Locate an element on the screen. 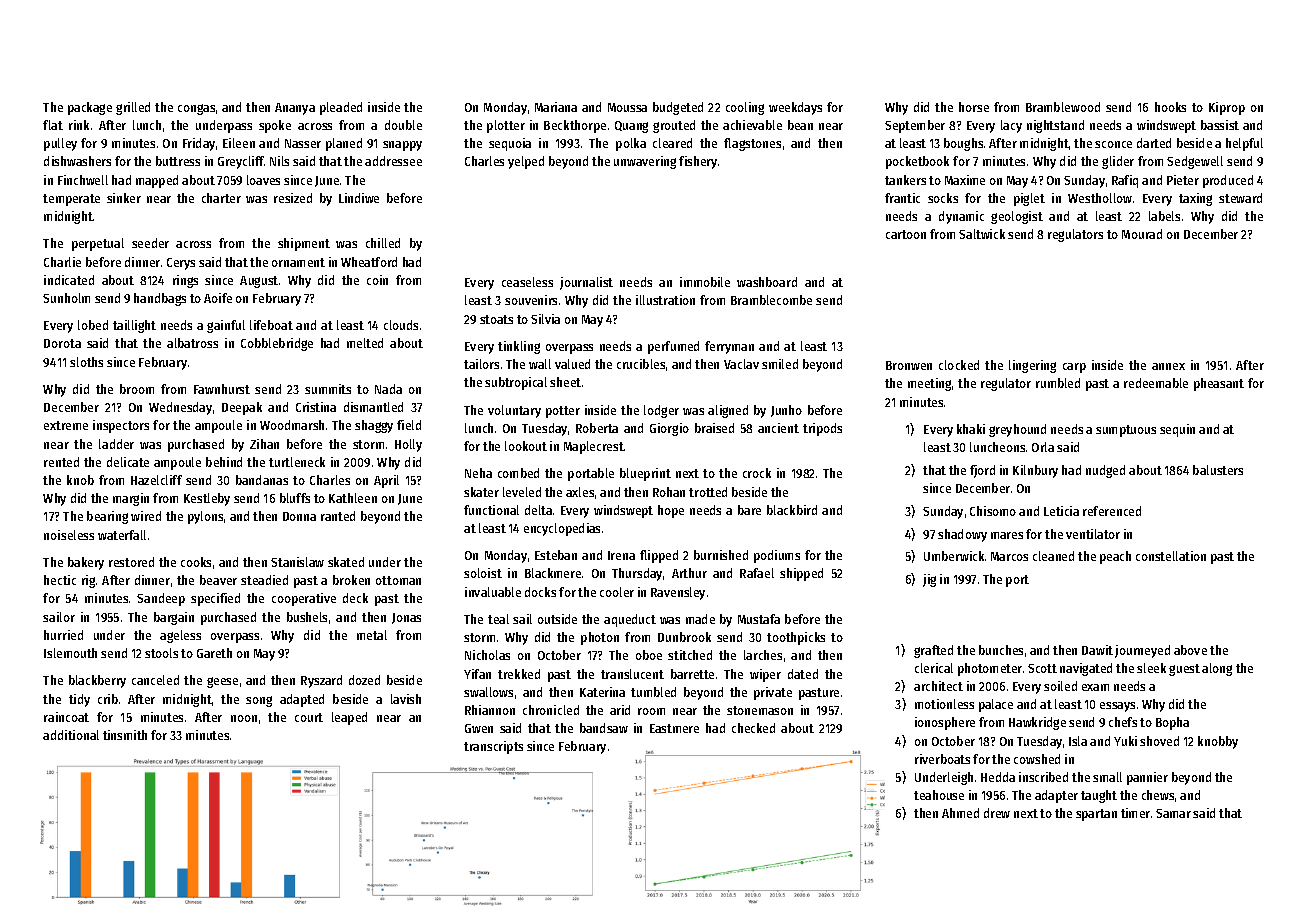 The height and width of the screenshot is (924, 1308). photon is located at coordinates (600, 638).
